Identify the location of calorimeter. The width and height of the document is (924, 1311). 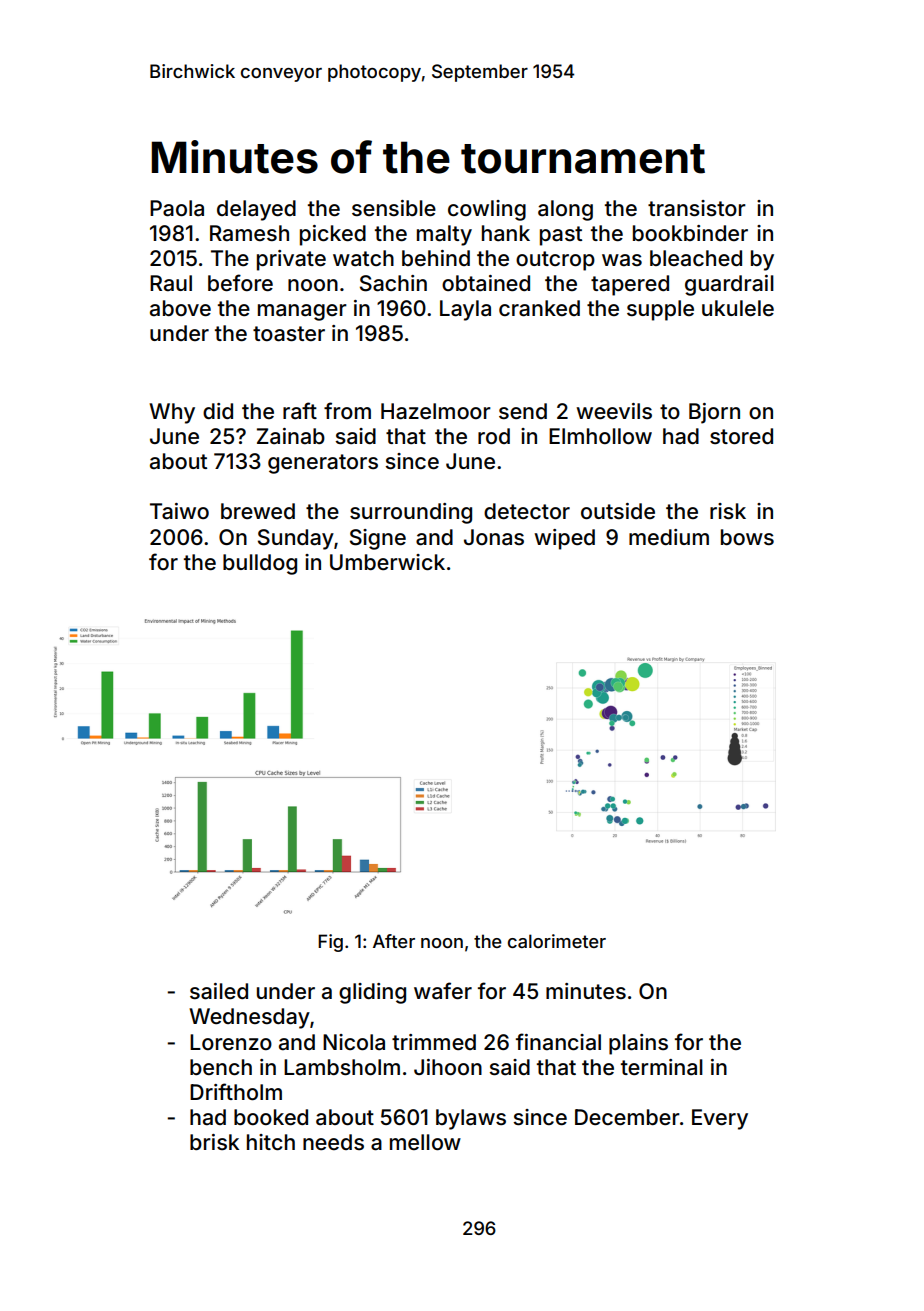
(557, 941).
